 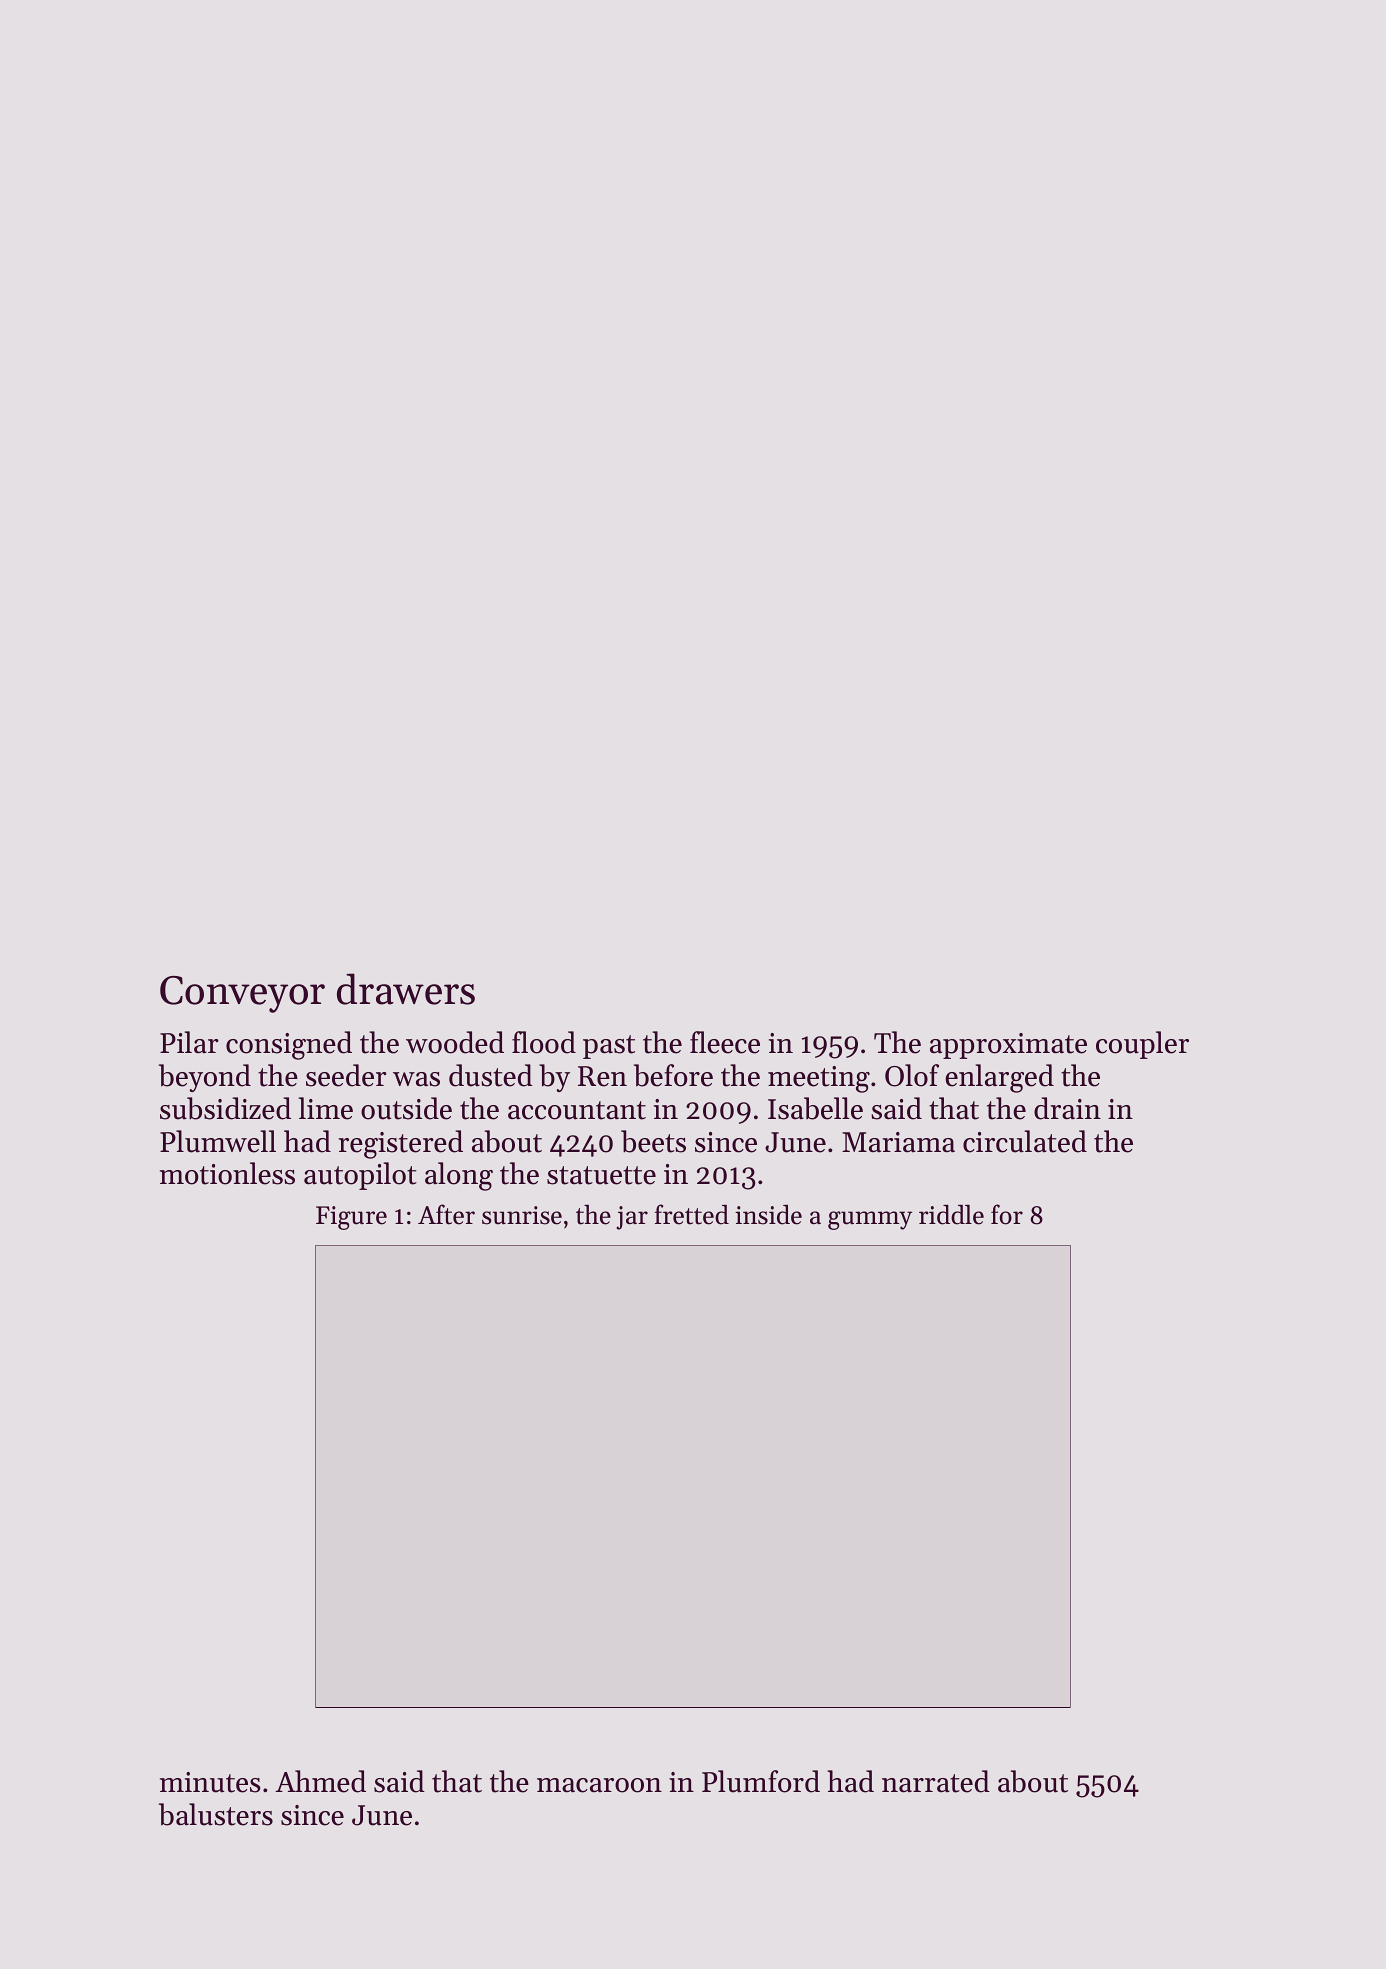 I want to click on Figure, so click(x=351, y=1218).
